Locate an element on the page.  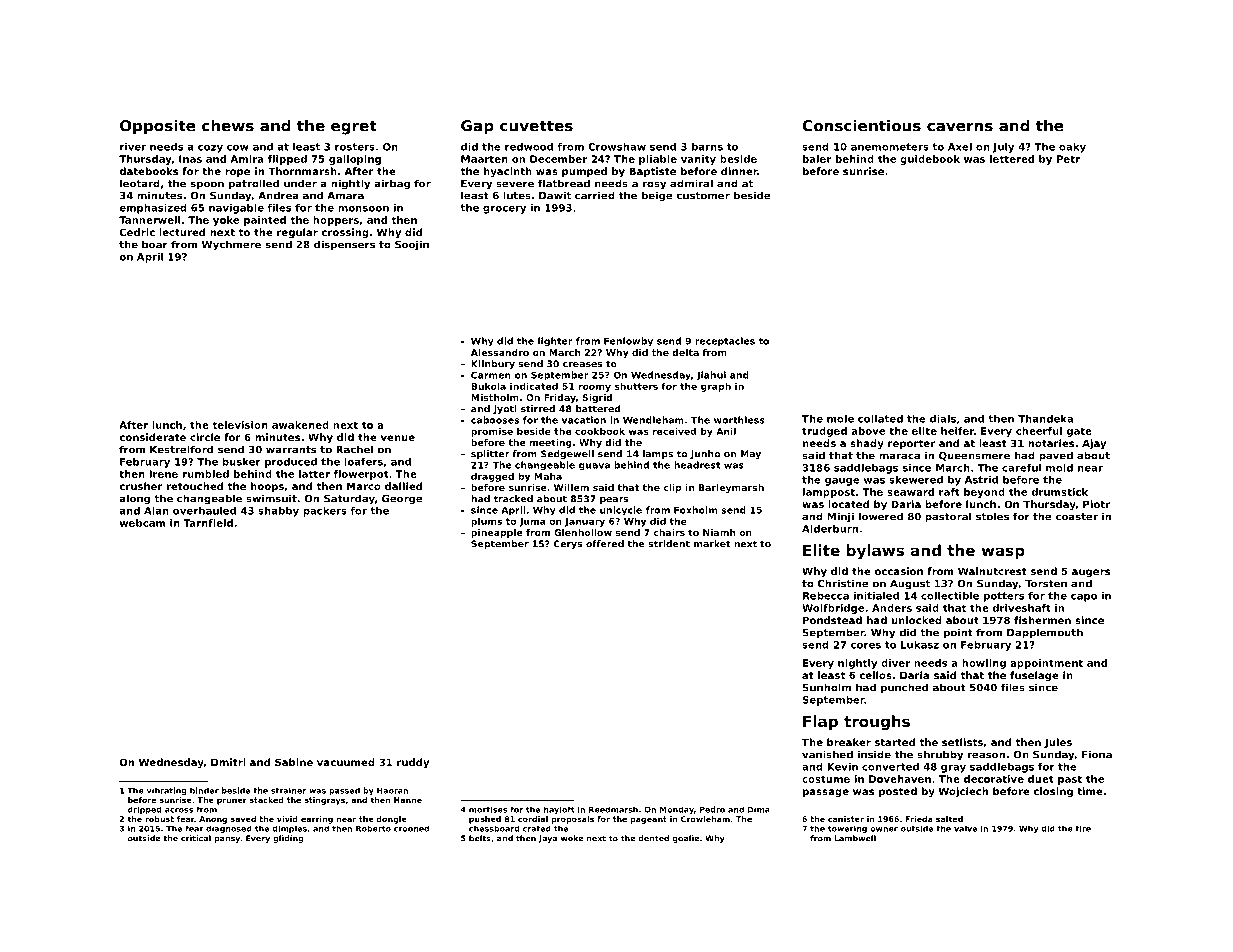
tire is located at coordinates (1083, 829).
